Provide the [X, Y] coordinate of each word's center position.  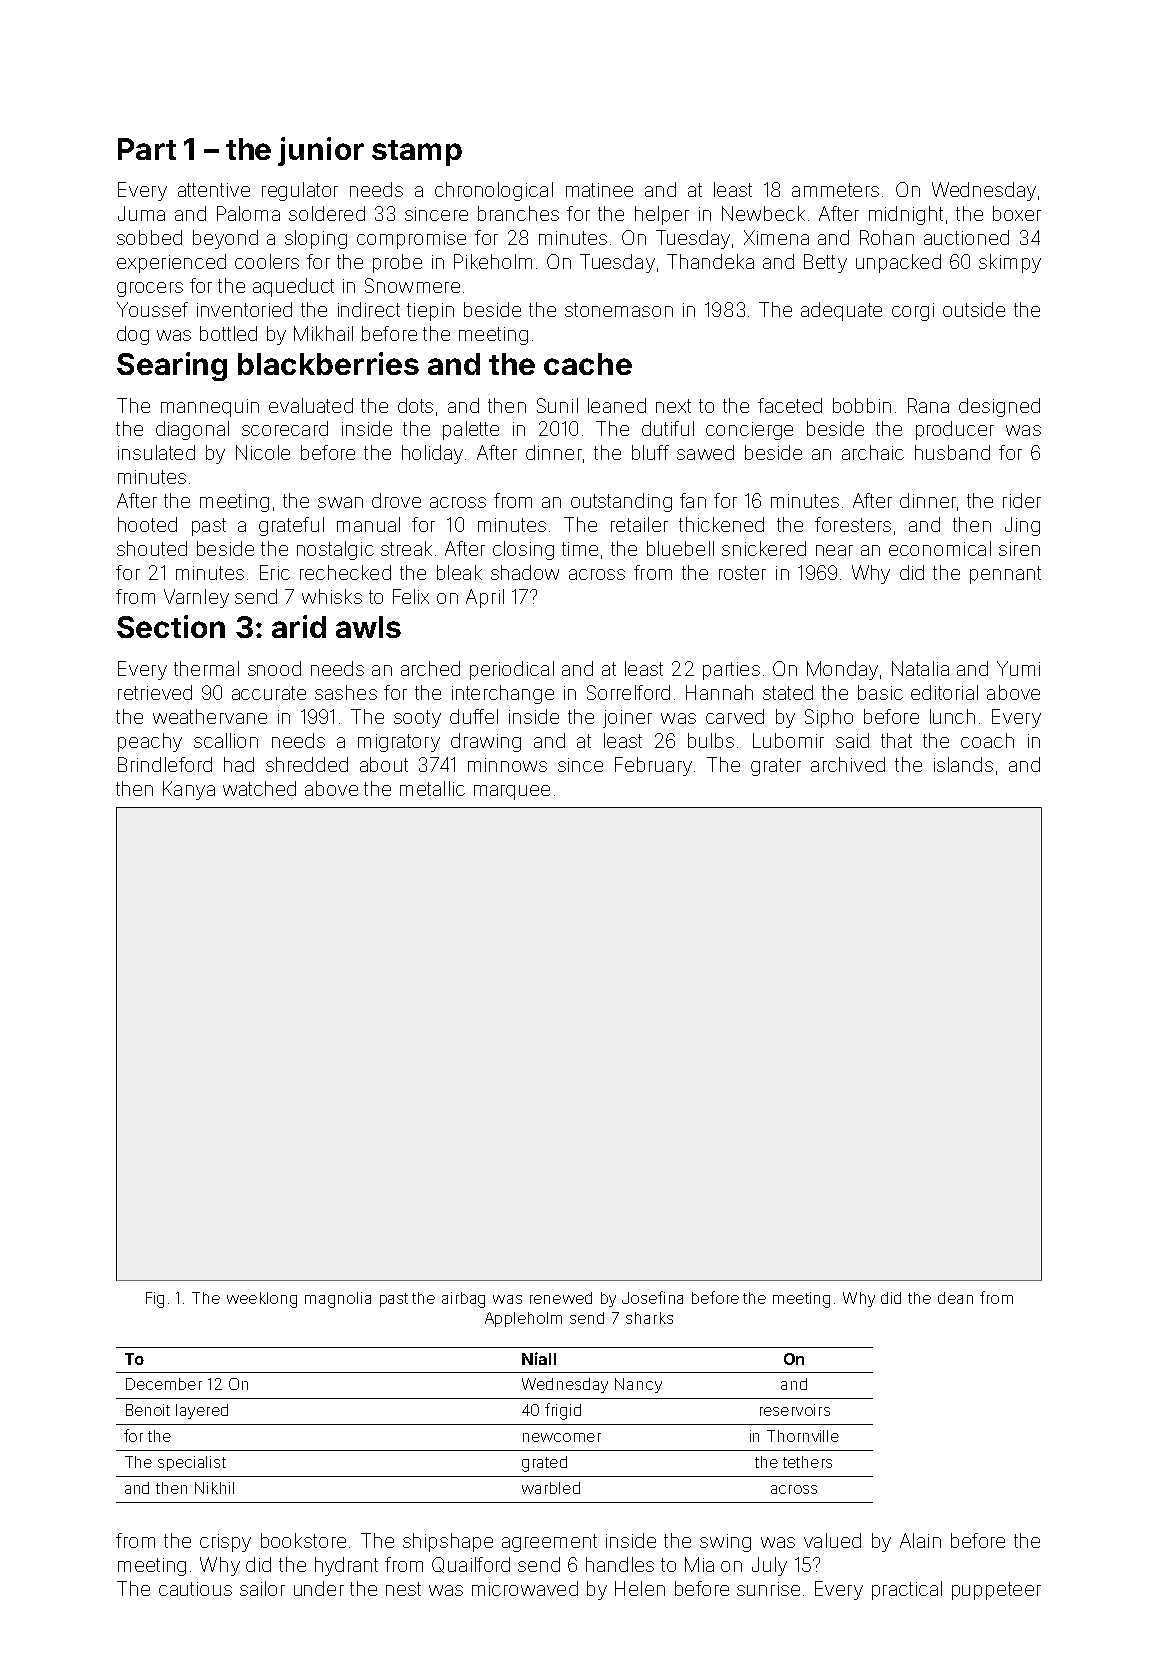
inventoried [244, 309]
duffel [474, 716]
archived [848, 764]
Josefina [652, 1297]
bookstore [303, 1540]
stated [788, 692]
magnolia [338, 1300]
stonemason [619, 310]
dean [955, 1298]
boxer [1017, 213]
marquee [512, 792]
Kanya [189, 790]
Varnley [196, 598]
